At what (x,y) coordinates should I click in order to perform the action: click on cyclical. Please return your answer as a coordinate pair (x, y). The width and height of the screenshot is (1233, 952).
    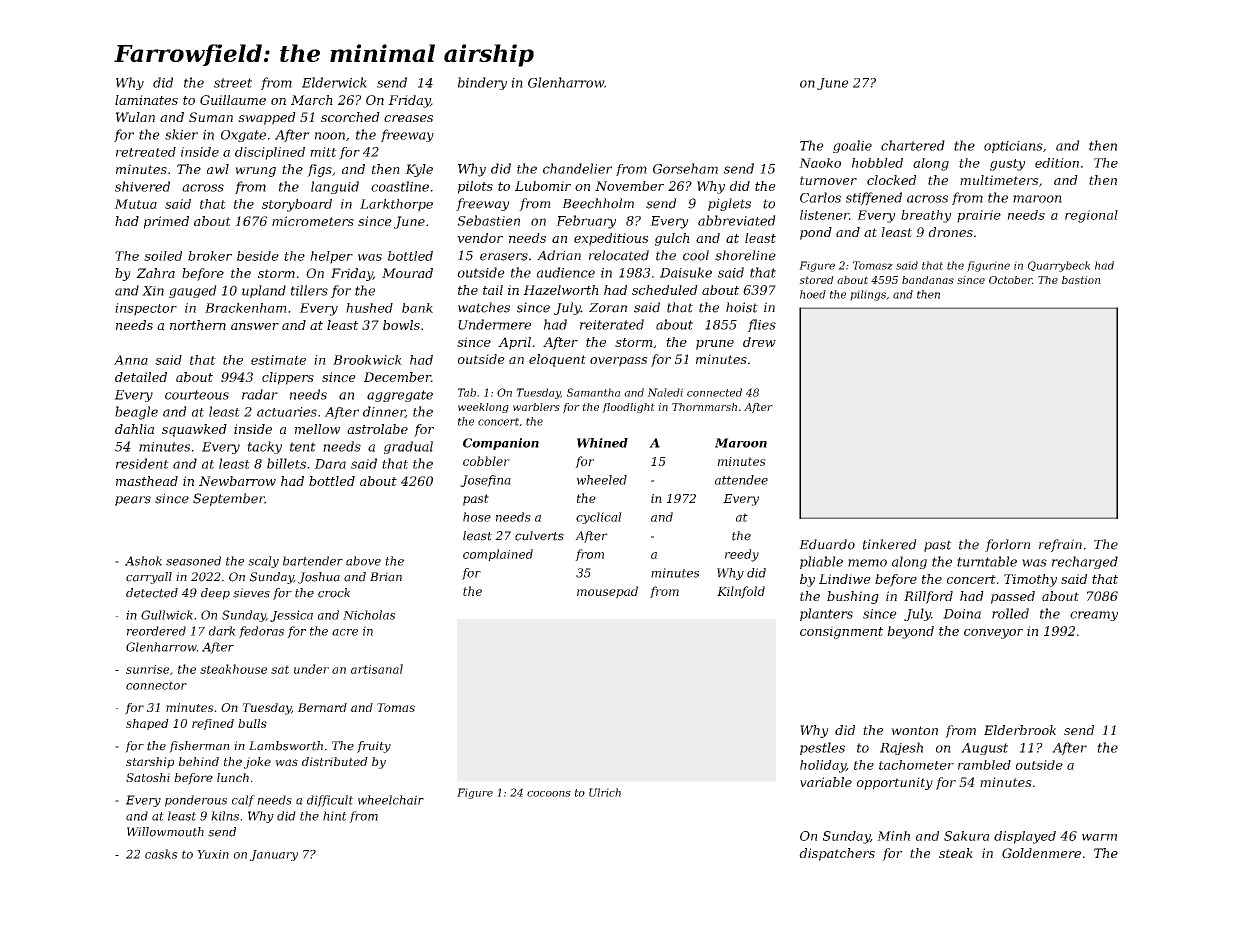
    Looking at the image, I should click on (599, 518).
